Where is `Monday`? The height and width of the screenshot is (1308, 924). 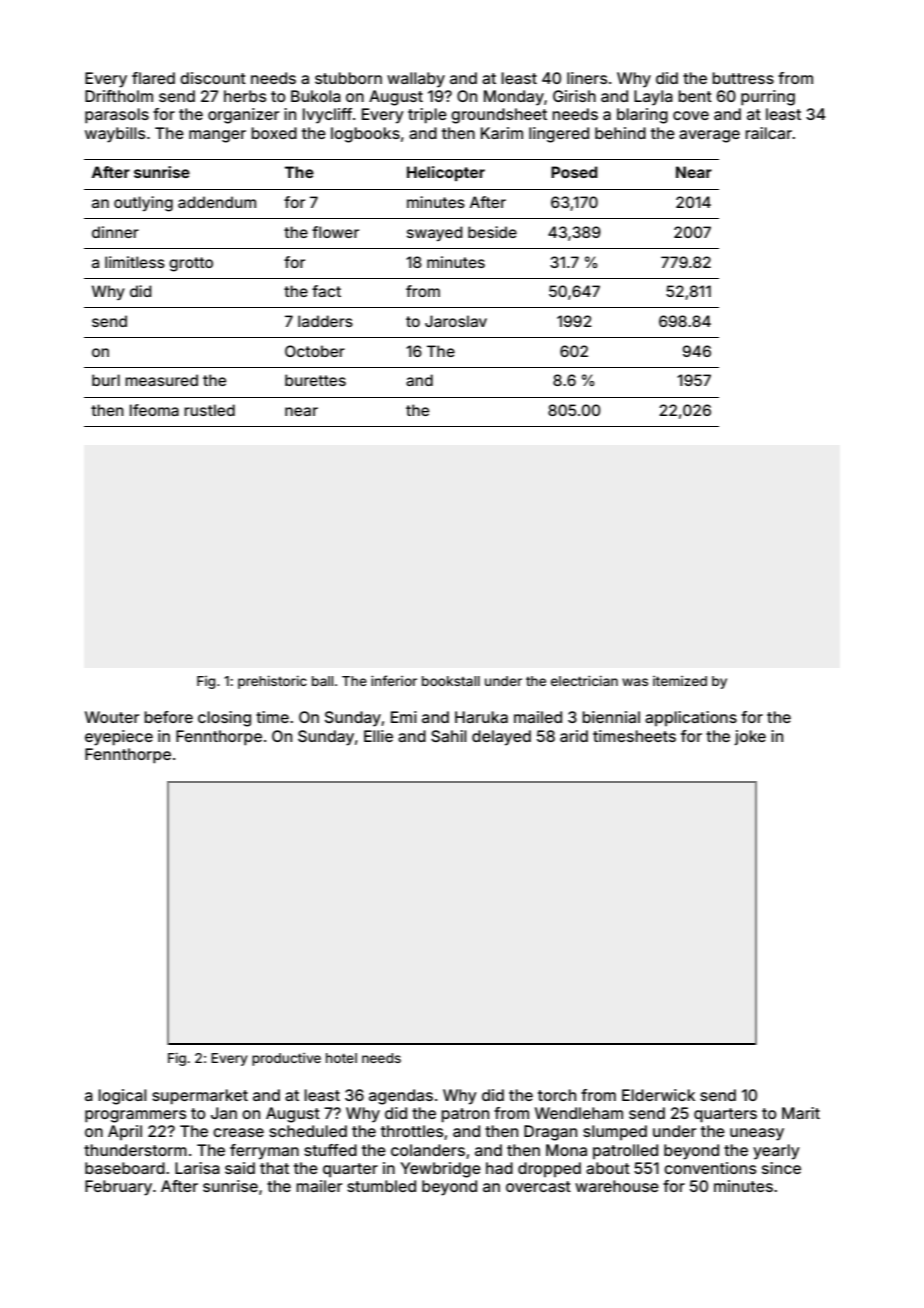 Monday is located at coordinates (514, 98).
